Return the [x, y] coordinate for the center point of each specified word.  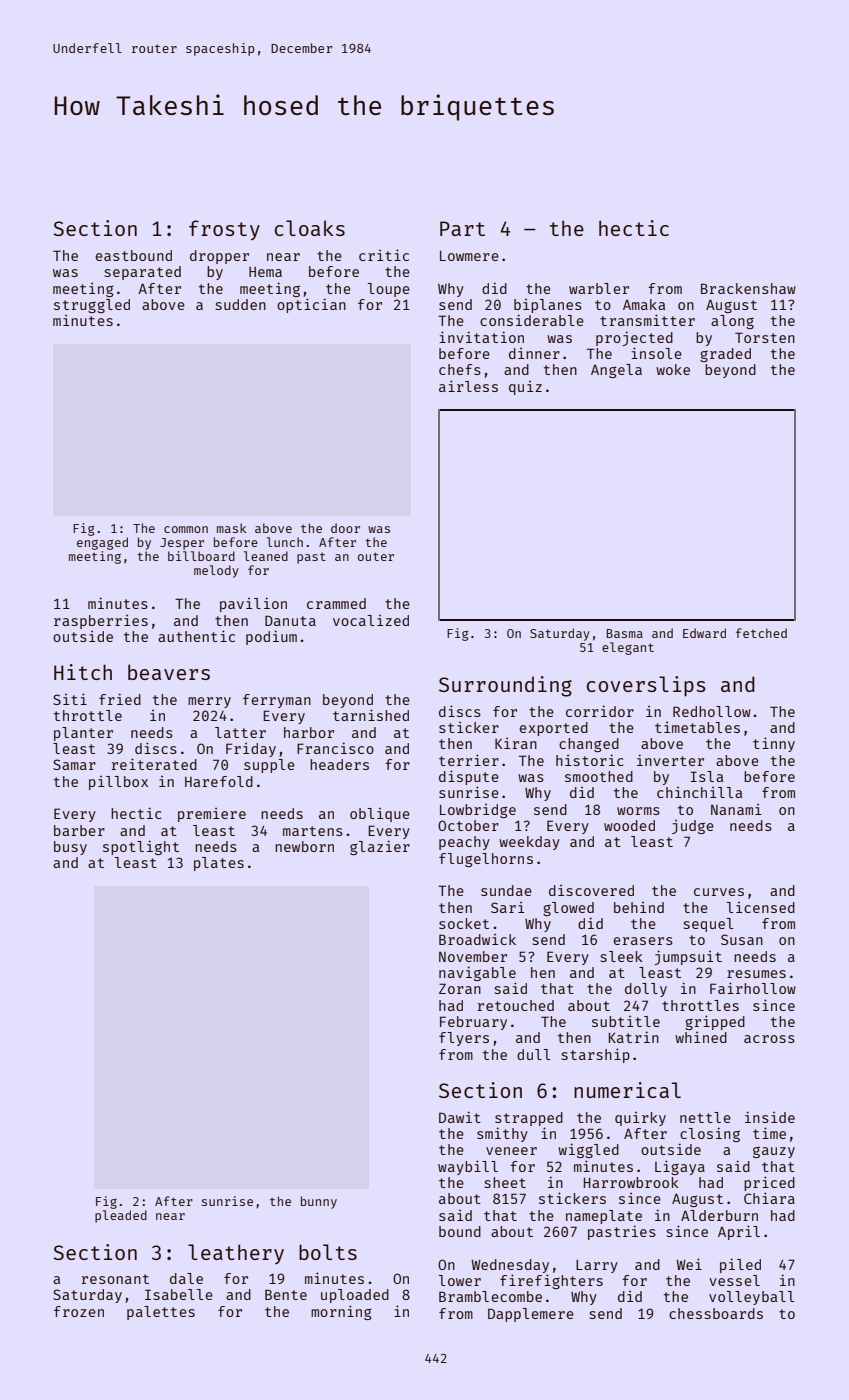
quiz [525, 388]
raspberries [101, 622]
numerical [627, 1090]
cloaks [310, 228]
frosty [224, 230]
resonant [115, 1279]
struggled [92, 306]
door [345, 528]
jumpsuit [688, 957]
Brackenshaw [748, 288]
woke [673, 369]
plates [219, 864]
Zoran [460, 988]
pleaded [121, 1216]
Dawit [460, 1117]
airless [468, 386]
